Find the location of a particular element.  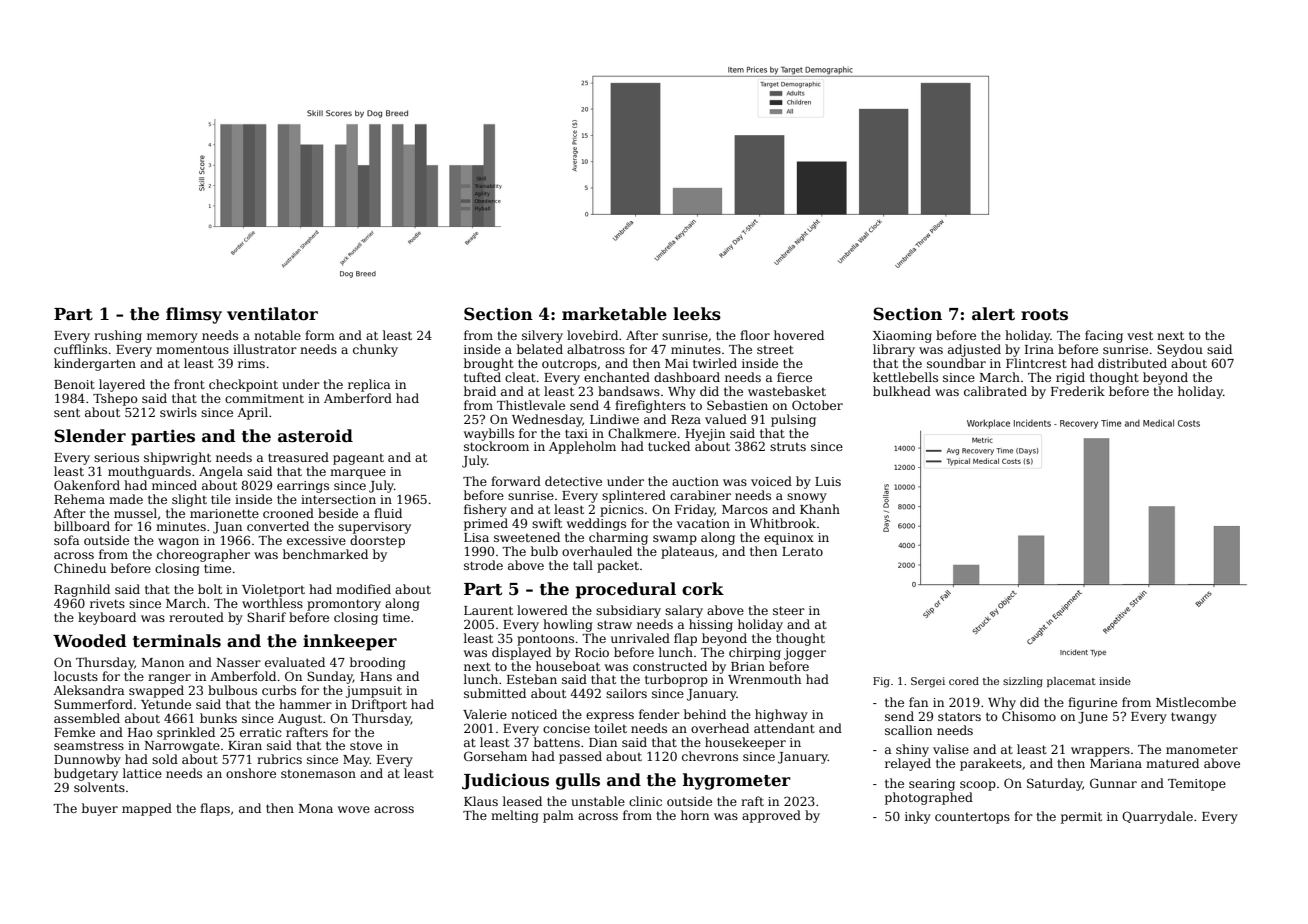

Mai is located at coordinates (676, 363).
